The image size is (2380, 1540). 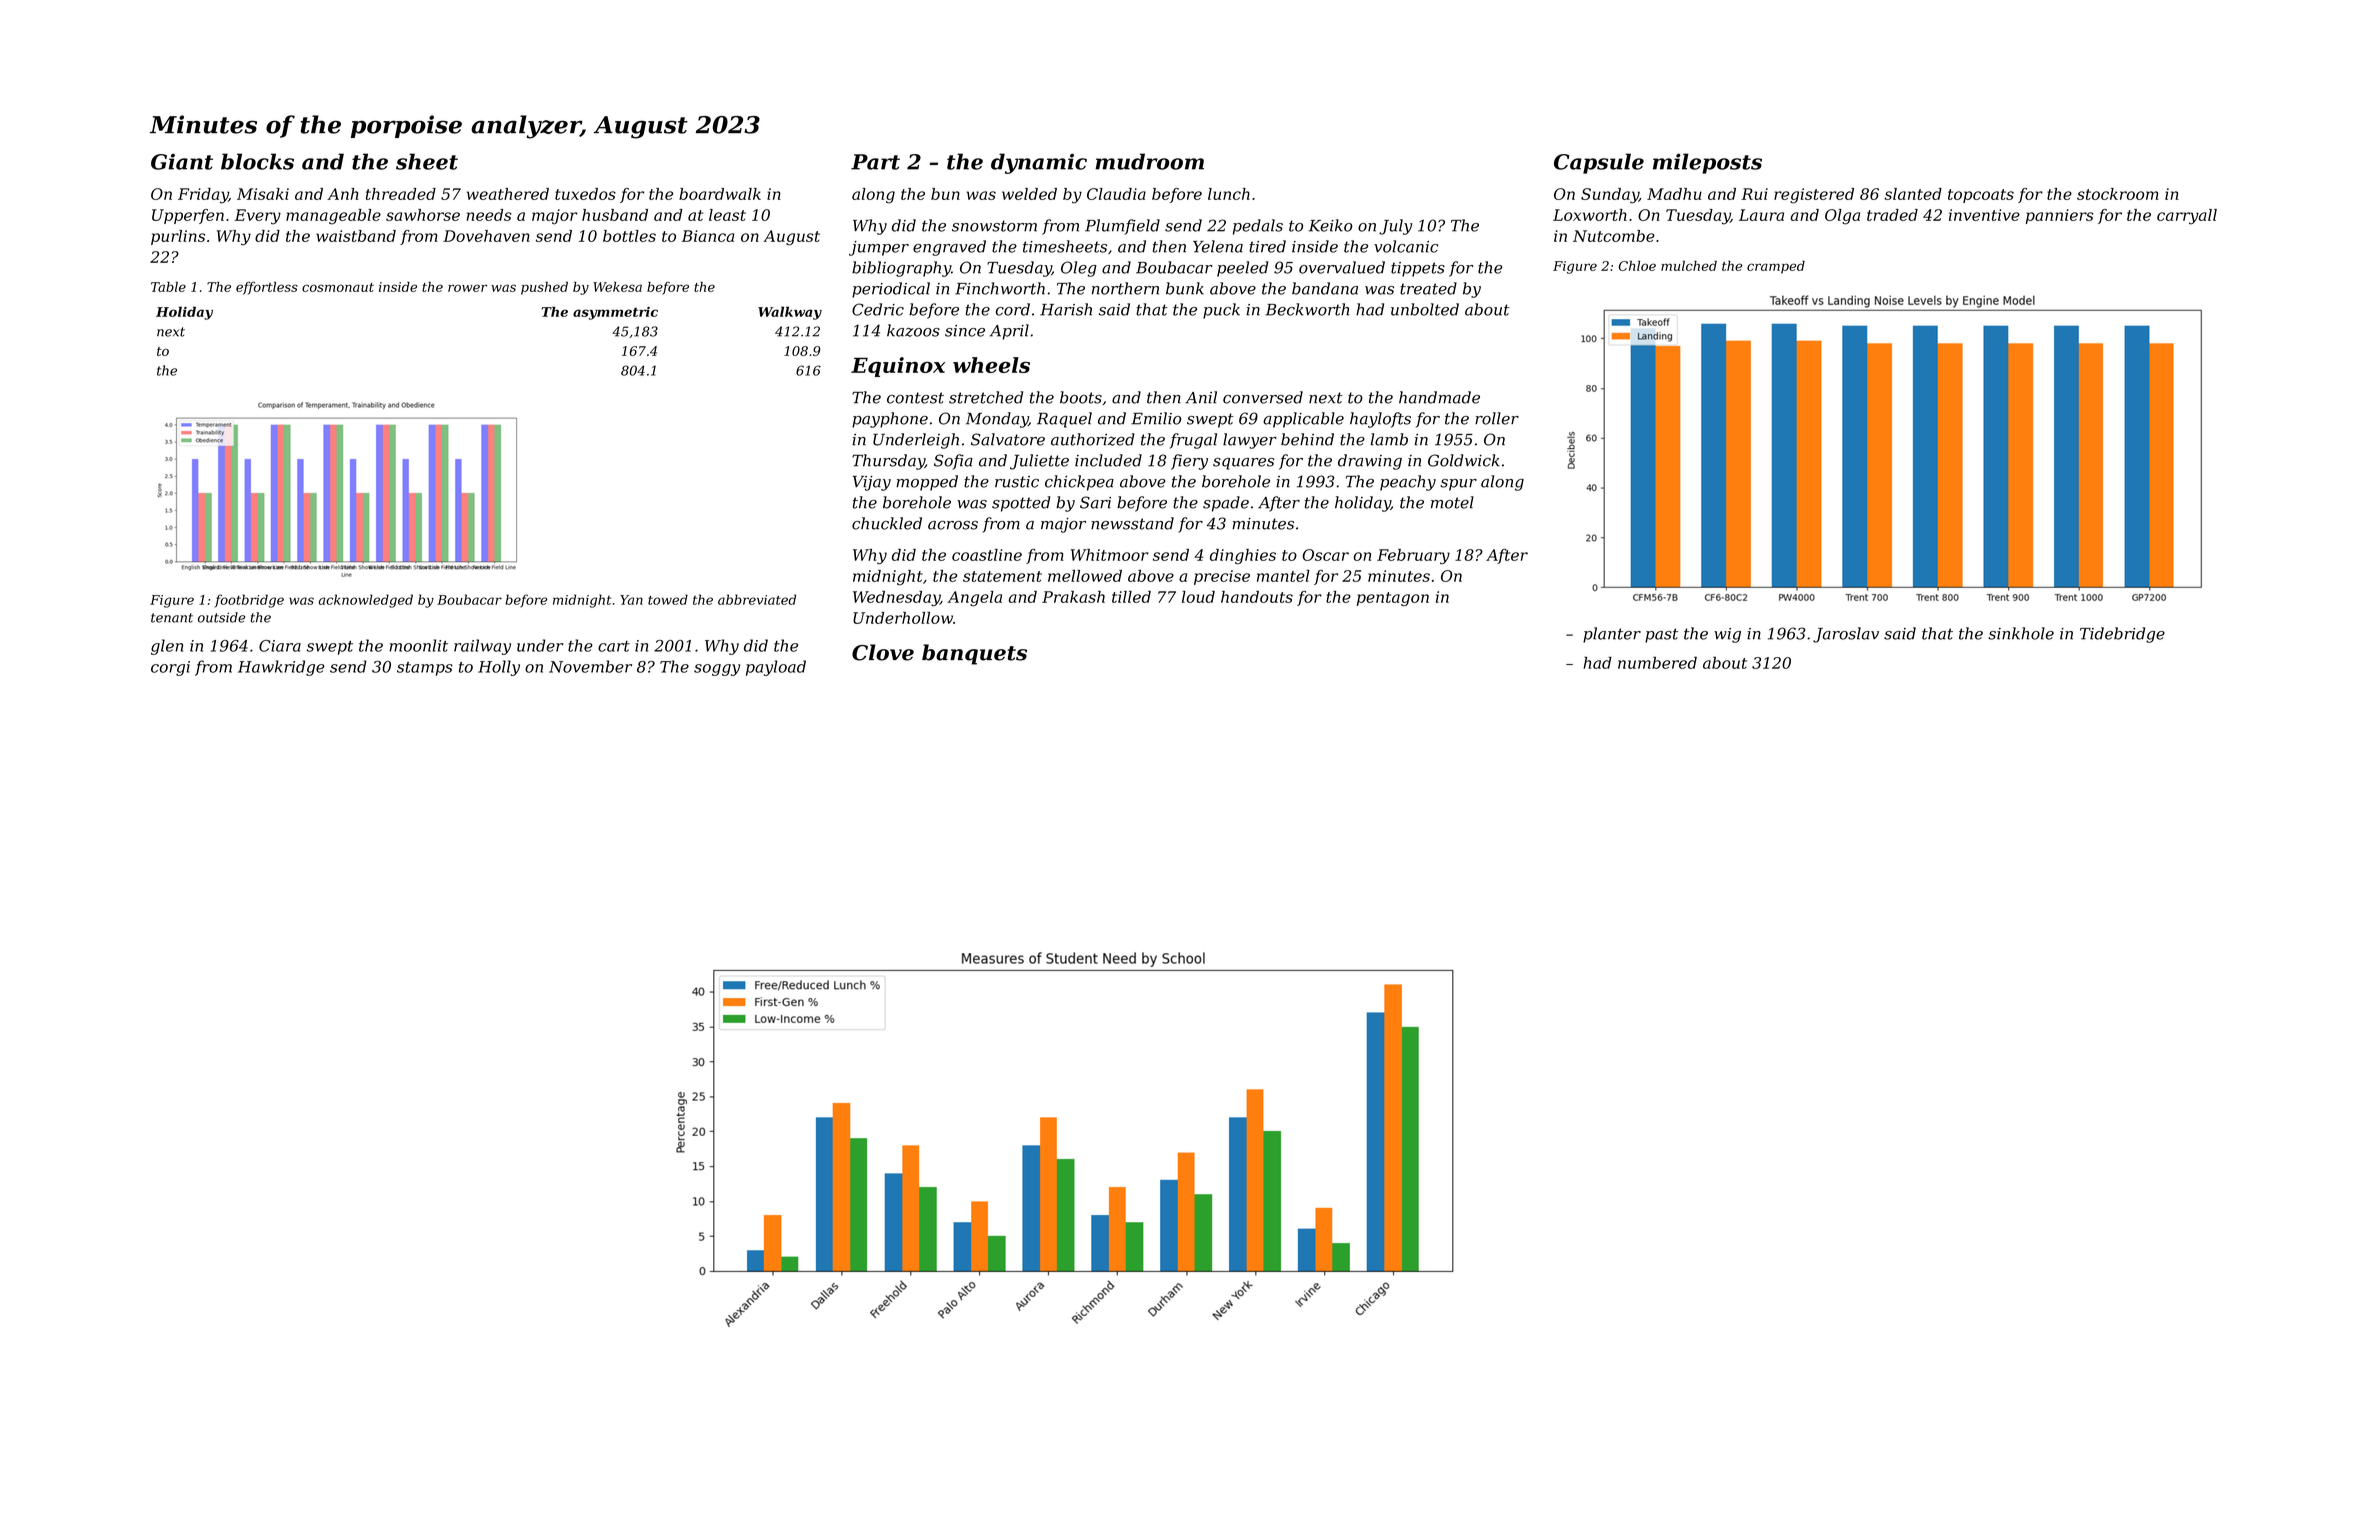 What do you see at coordinates (2122, 635) in the image?
I see `Tidebridge` at bounding box center [2122, 635].
